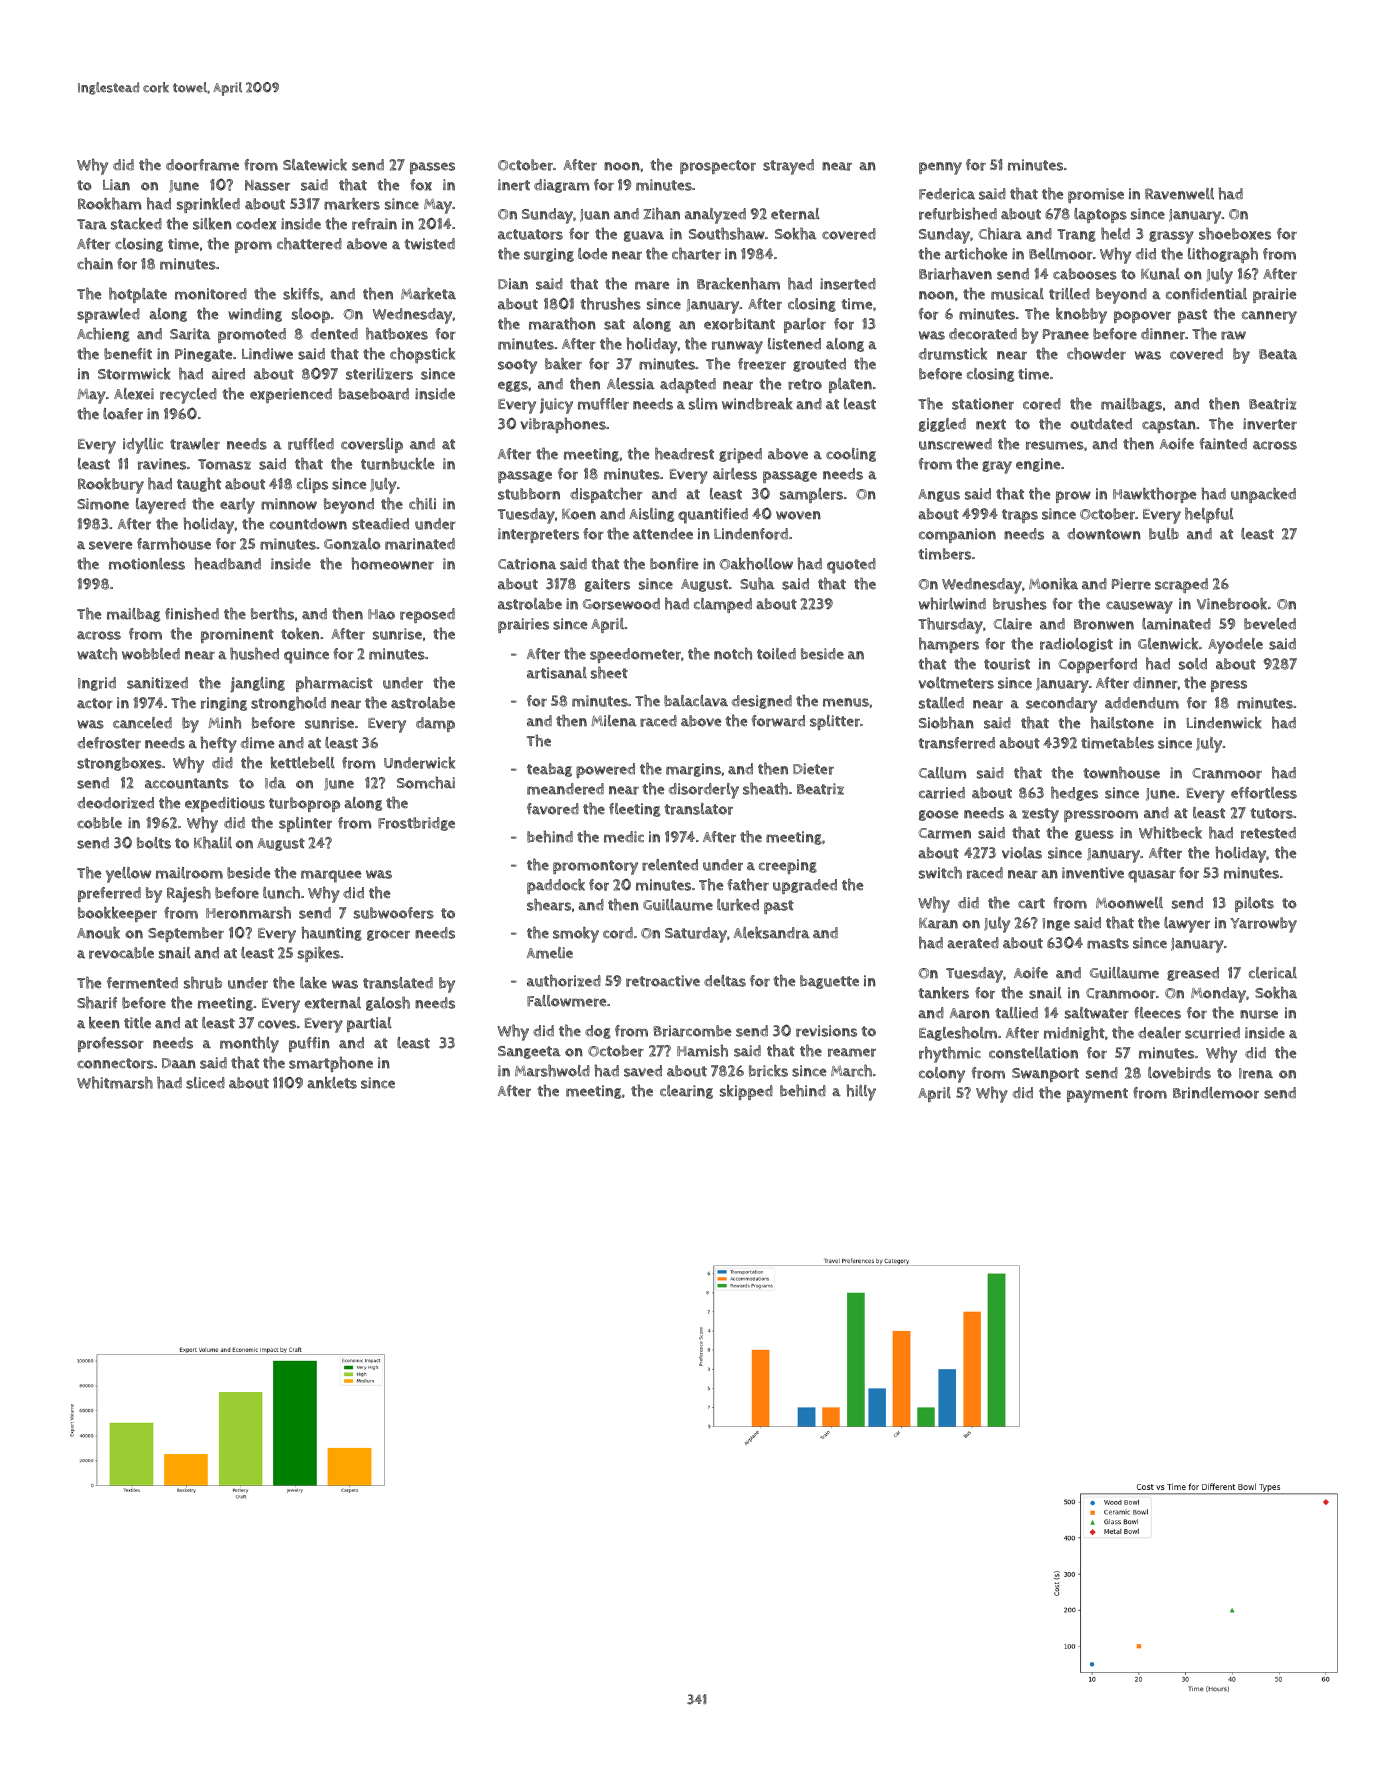  What do you see at coordinates (388, 1003) in the screenshot?
I see `galosh` at bounding box center [388, 1003].
